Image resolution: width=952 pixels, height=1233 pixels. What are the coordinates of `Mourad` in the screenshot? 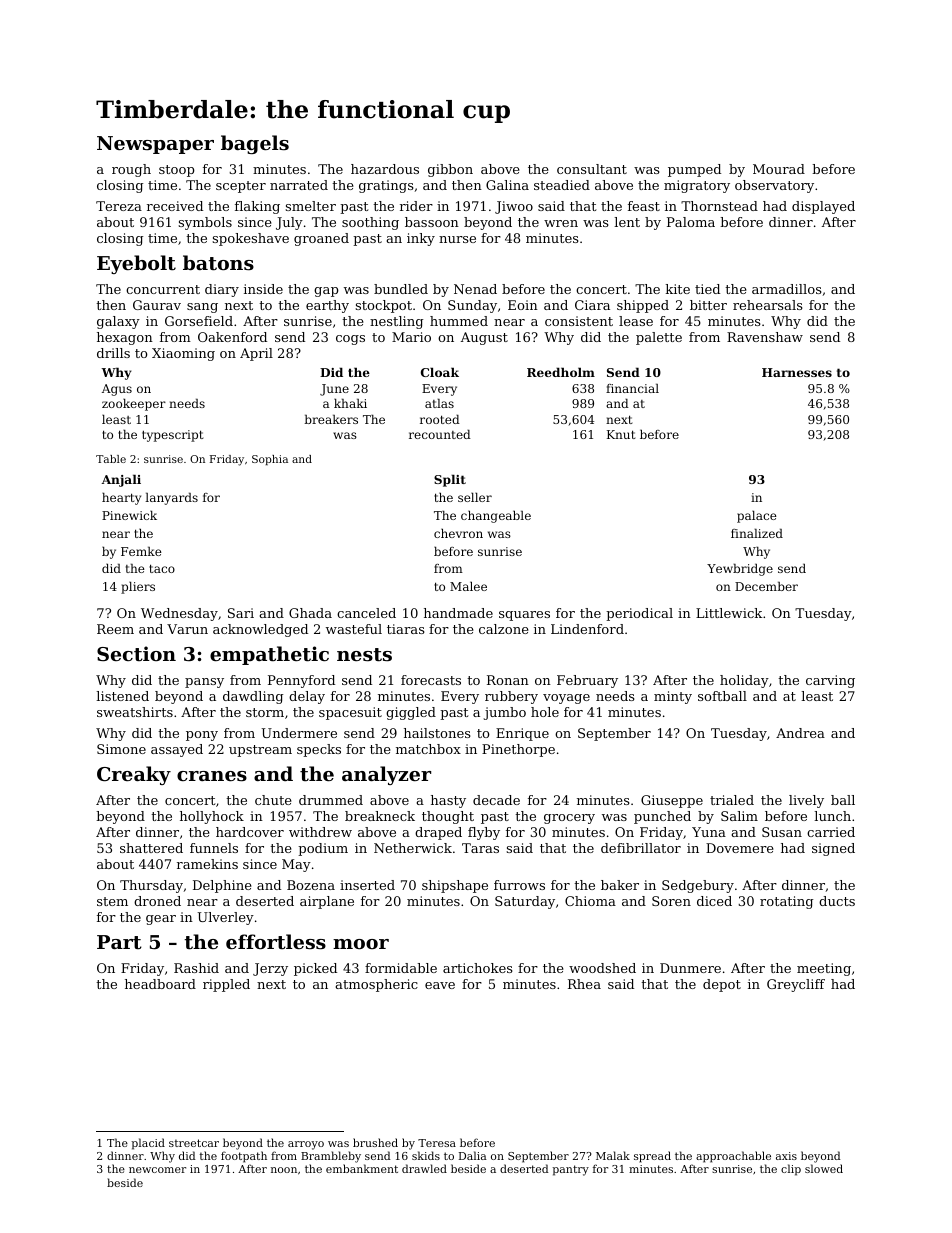 It's located at (779, 169).
